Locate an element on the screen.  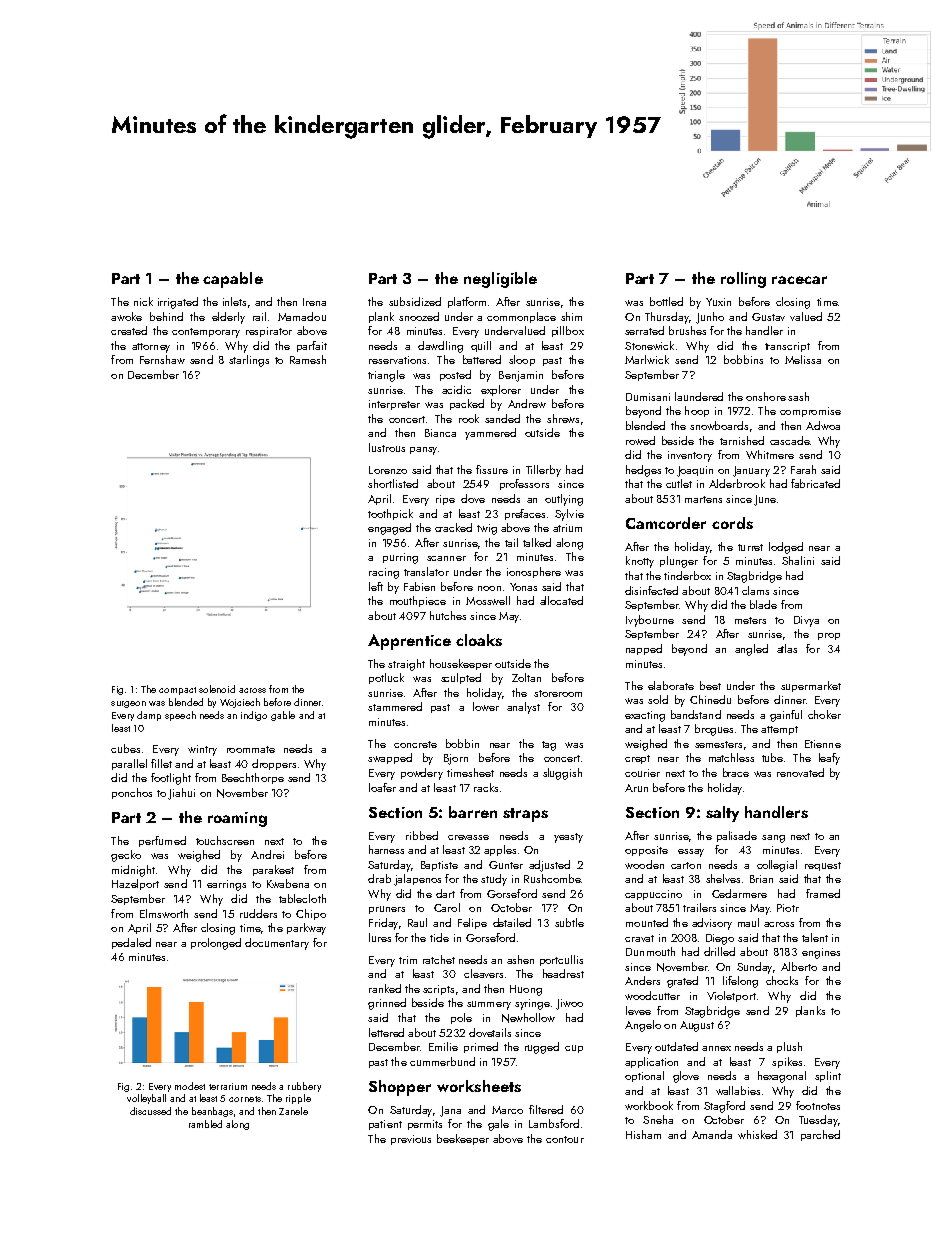
gecko is located at coordinates (126, 856).
